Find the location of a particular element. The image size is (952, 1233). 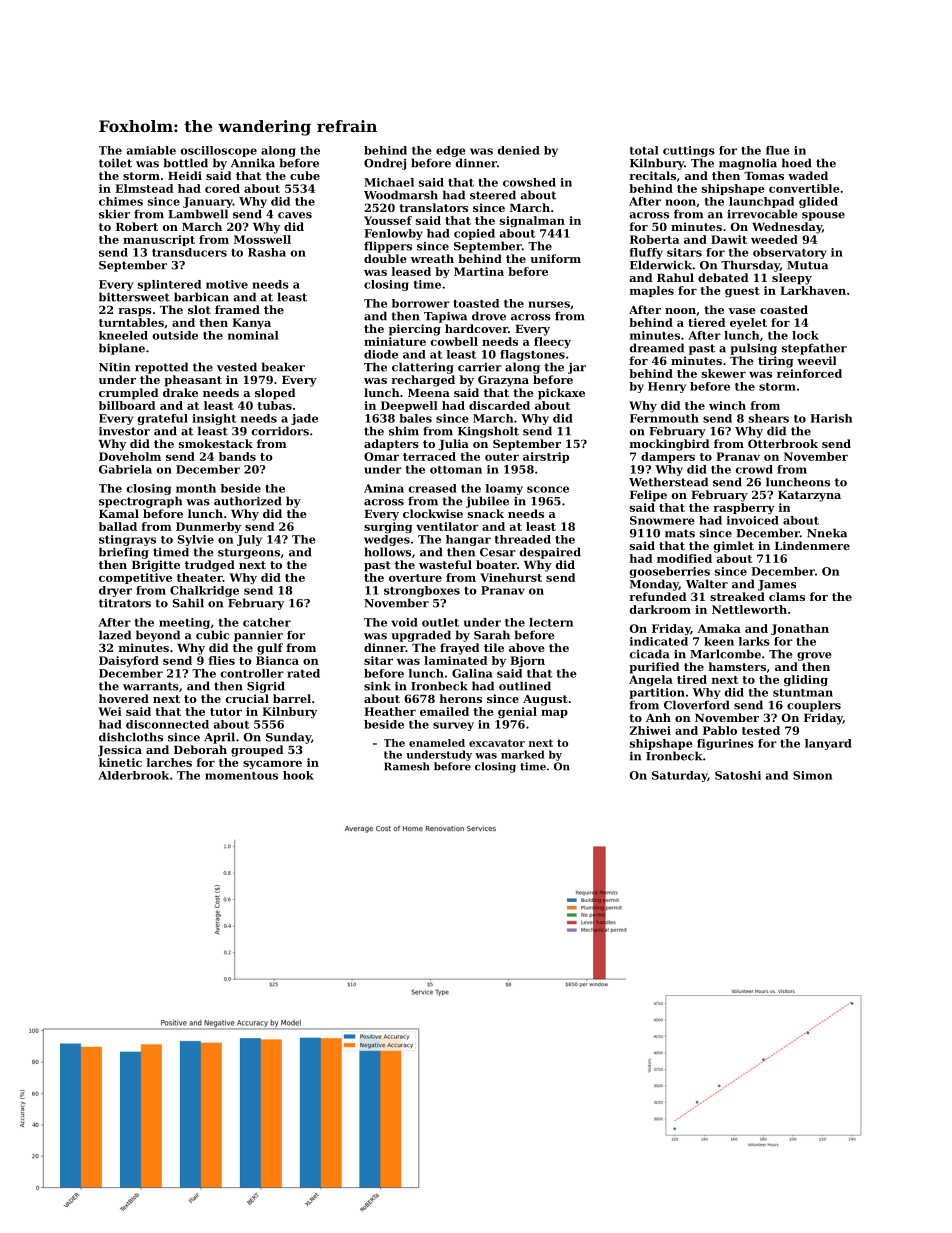

grateful is located at coordinates (163, 419).
